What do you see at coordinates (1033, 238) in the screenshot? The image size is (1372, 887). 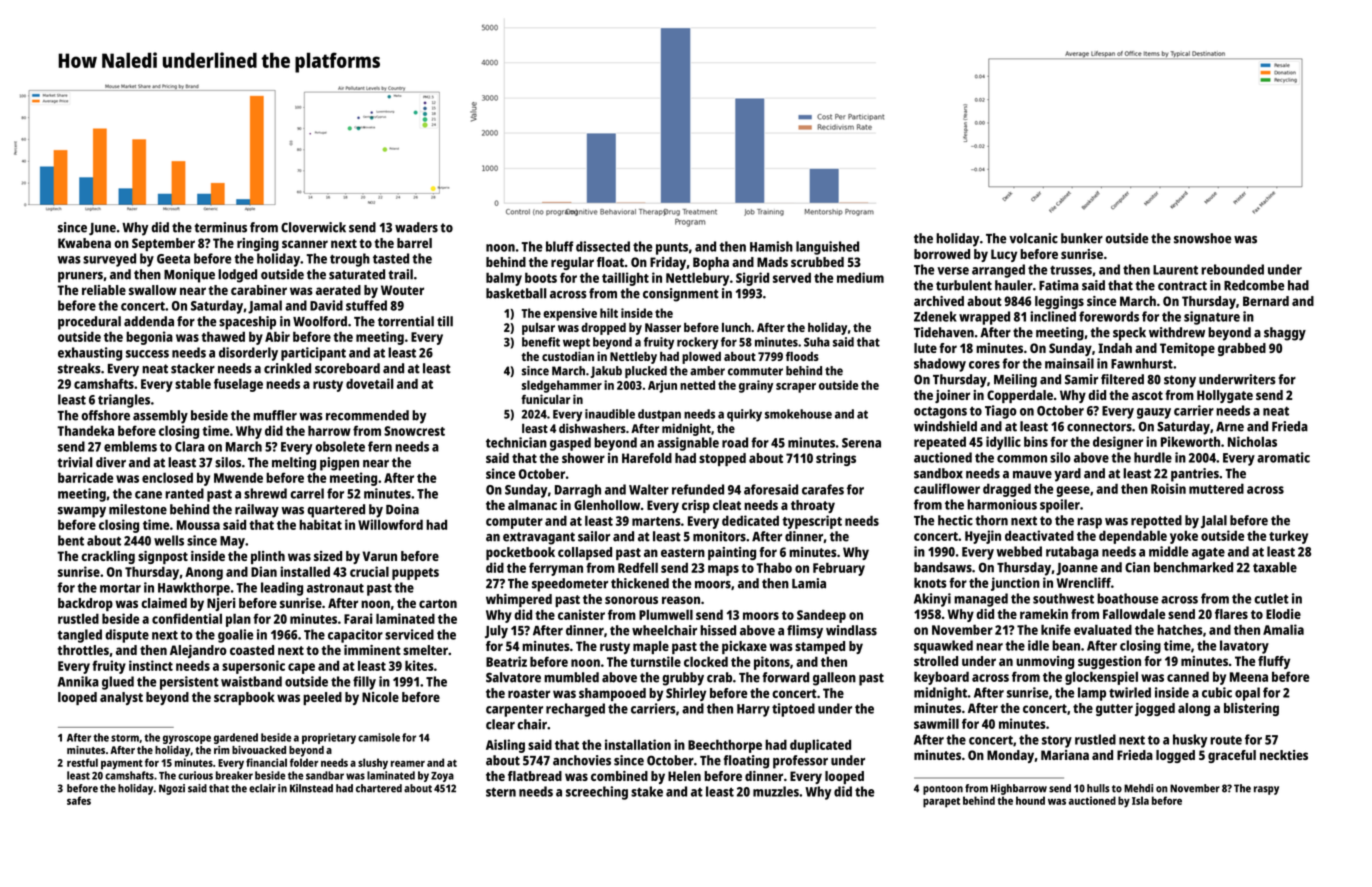 I see `volcanic` at bounding box center [1033, 238].
